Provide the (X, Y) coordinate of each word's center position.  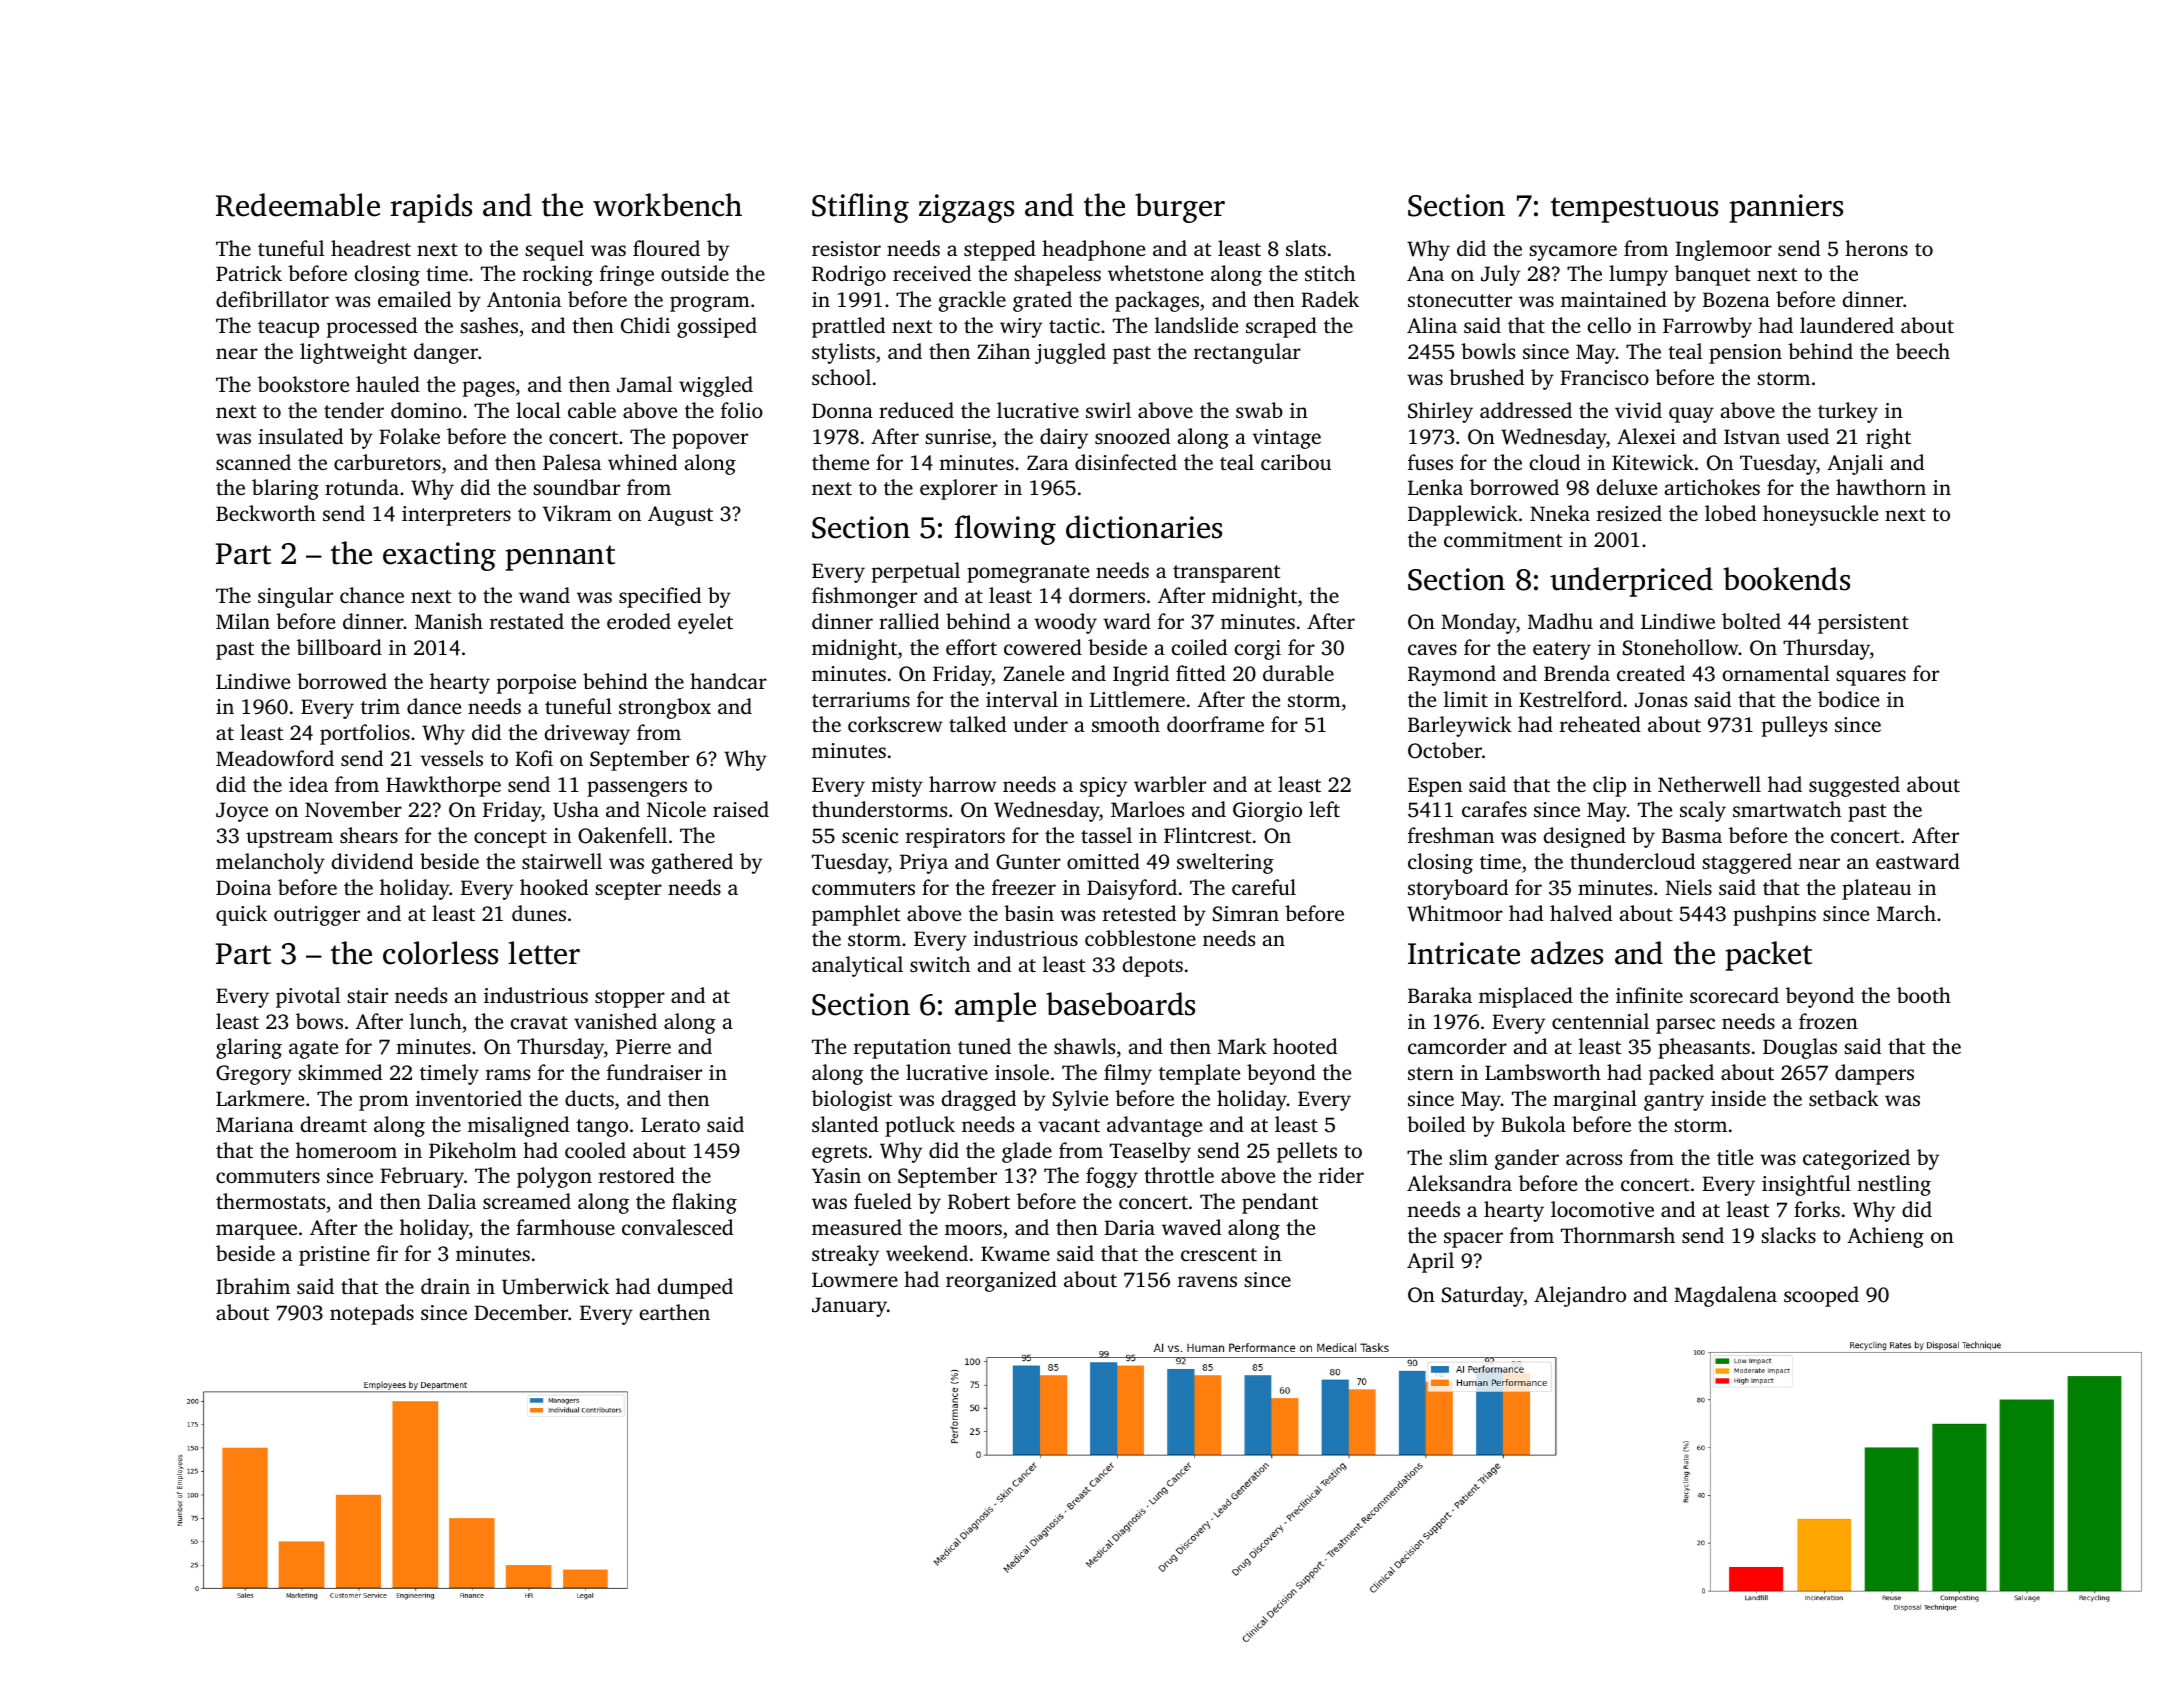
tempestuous (1634, 210)
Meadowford (275, 758)
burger (1180, 208)
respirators (955, 838)
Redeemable (298, 205)
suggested (1854, 786)
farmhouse (565, 1227)
